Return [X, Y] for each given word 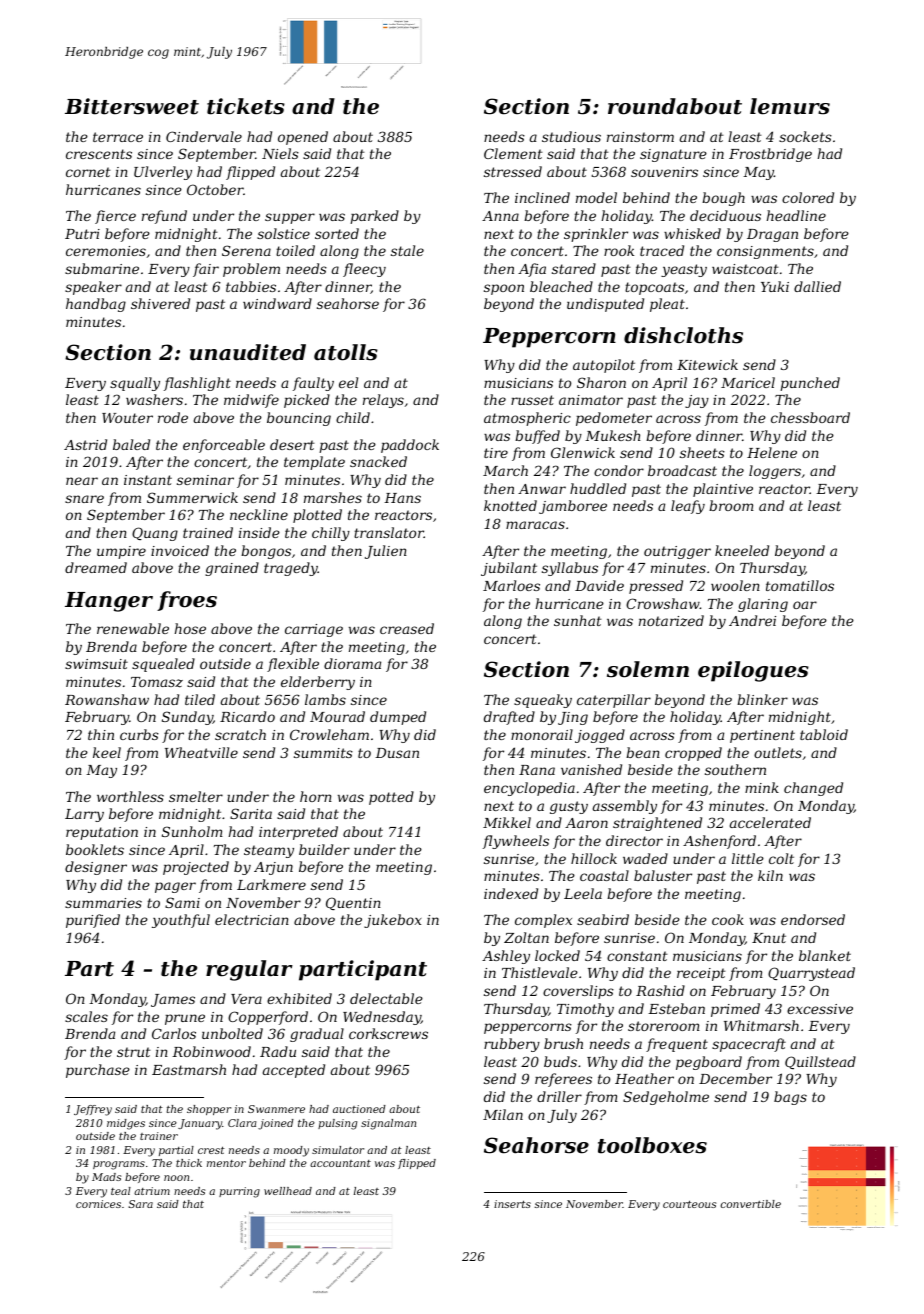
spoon [504, 289]
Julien [386, 552]
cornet [88, 172]
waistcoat [745, 269]
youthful [181, 921]
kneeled [742, 550]
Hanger [109, 602]
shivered [160, 303]
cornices [98, 1204]
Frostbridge [770, 155]
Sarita [251, 813]
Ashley [506, 957]
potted [391, 798]
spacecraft [749, 1045]
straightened [657, 824]
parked [374, 217]
